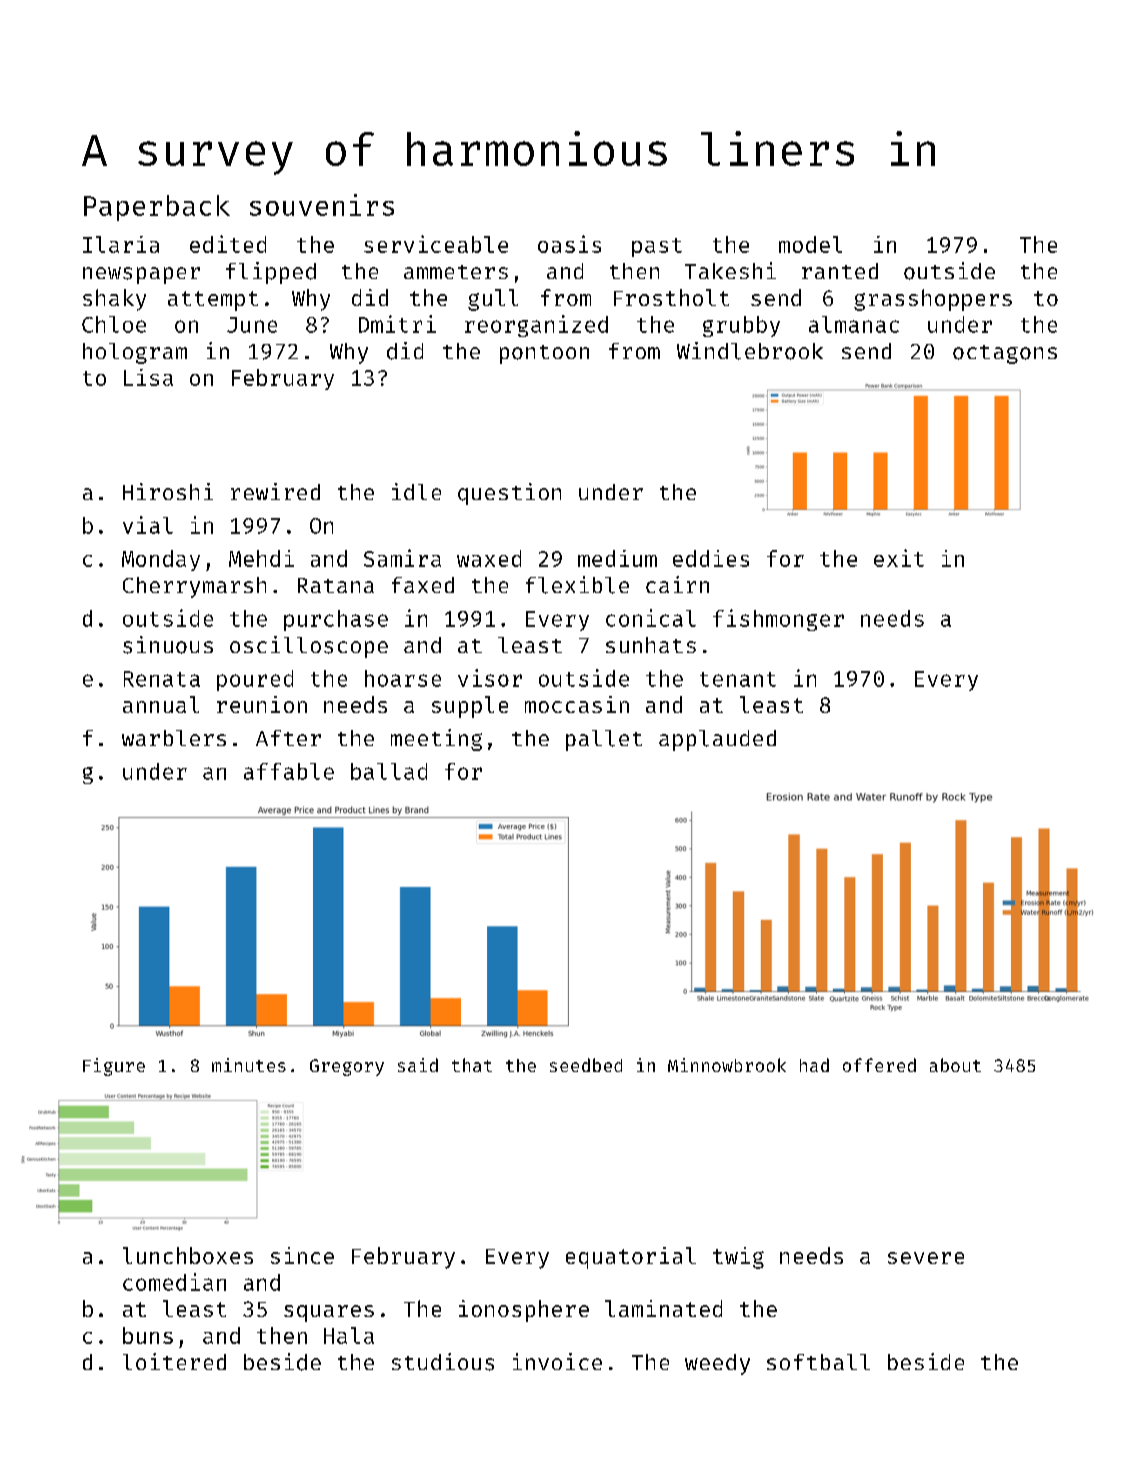 This page has height=1475, width=1140. I want to click on applauded, so click(717, 740).
